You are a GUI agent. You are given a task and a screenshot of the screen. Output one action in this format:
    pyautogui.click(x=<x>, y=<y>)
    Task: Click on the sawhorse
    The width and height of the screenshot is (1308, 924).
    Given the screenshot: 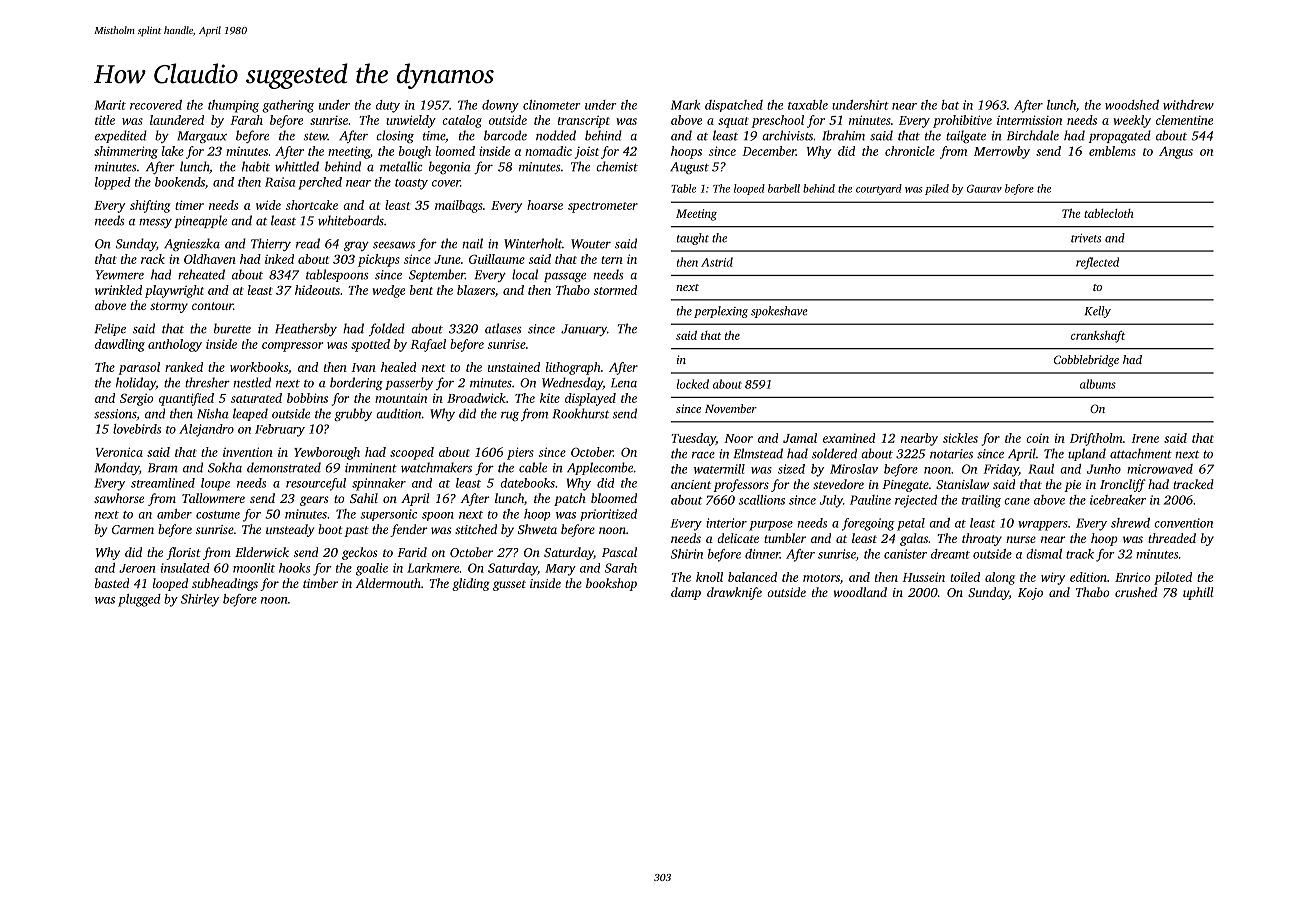 What is the action you would take?
    pyautogui.click(x=119, y=498)
